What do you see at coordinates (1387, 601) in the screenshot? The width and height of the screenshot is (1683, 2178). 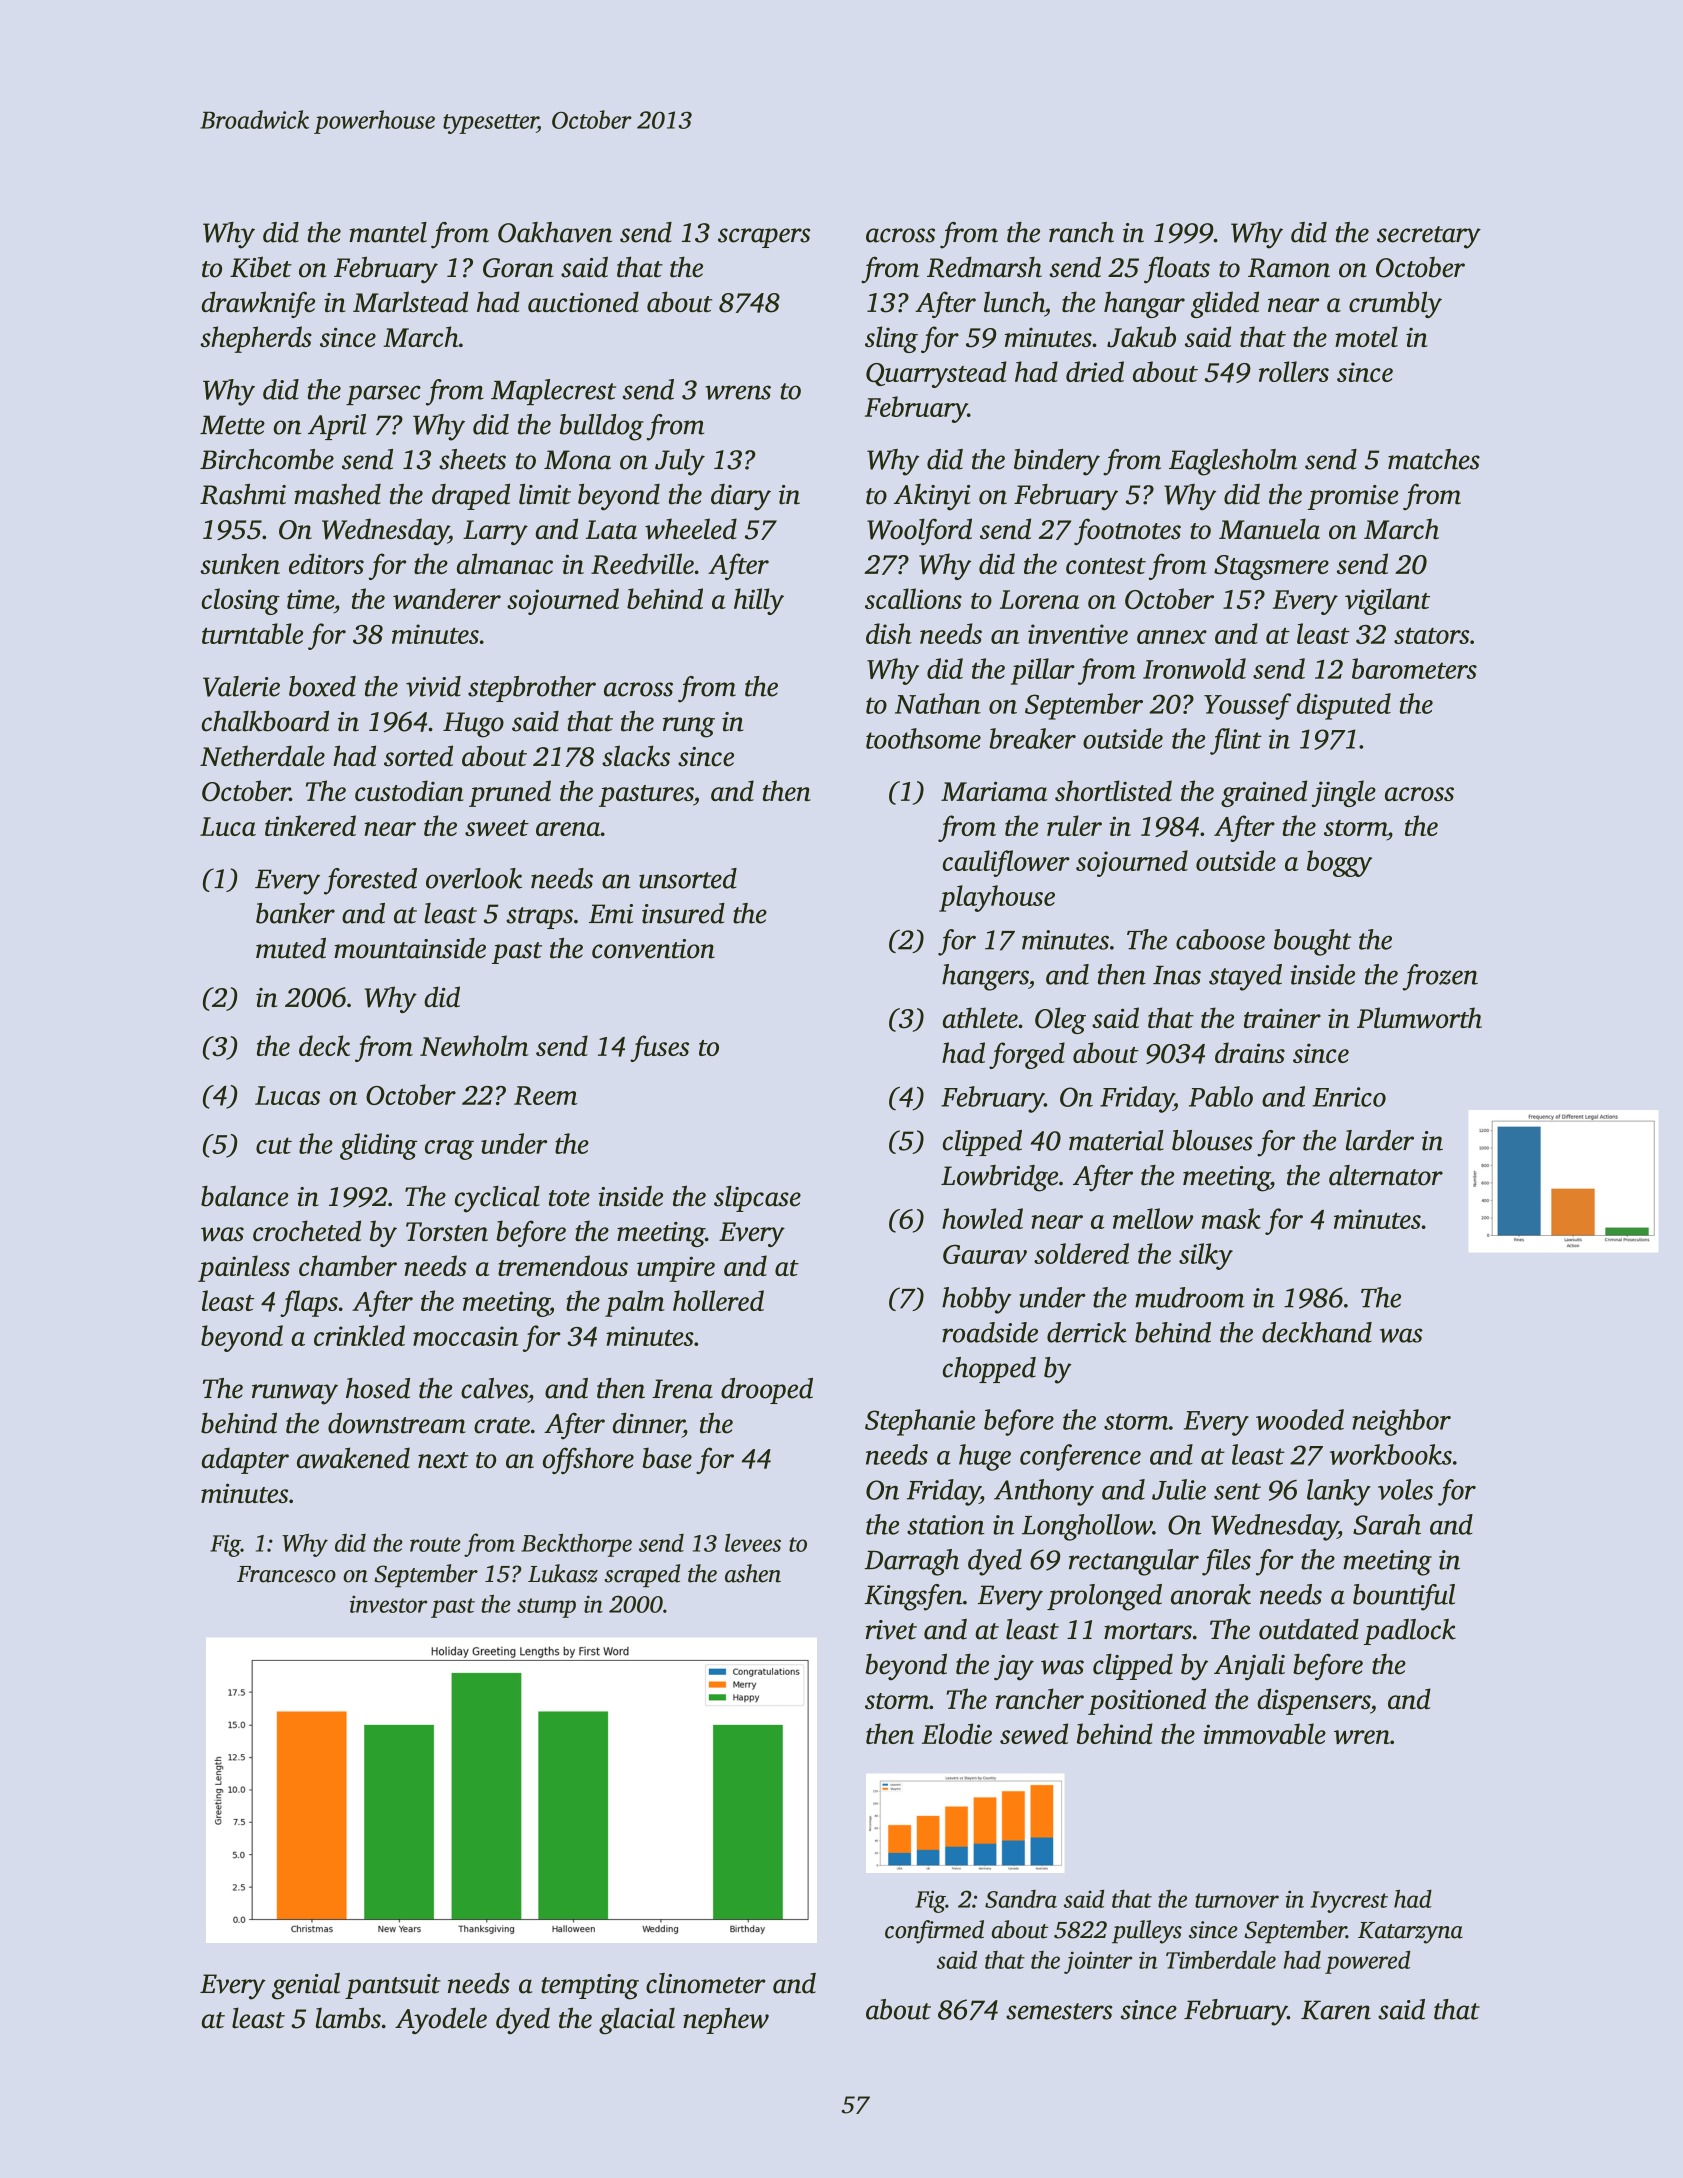 I see `vigilant` at bounding box center [1387, 601].
